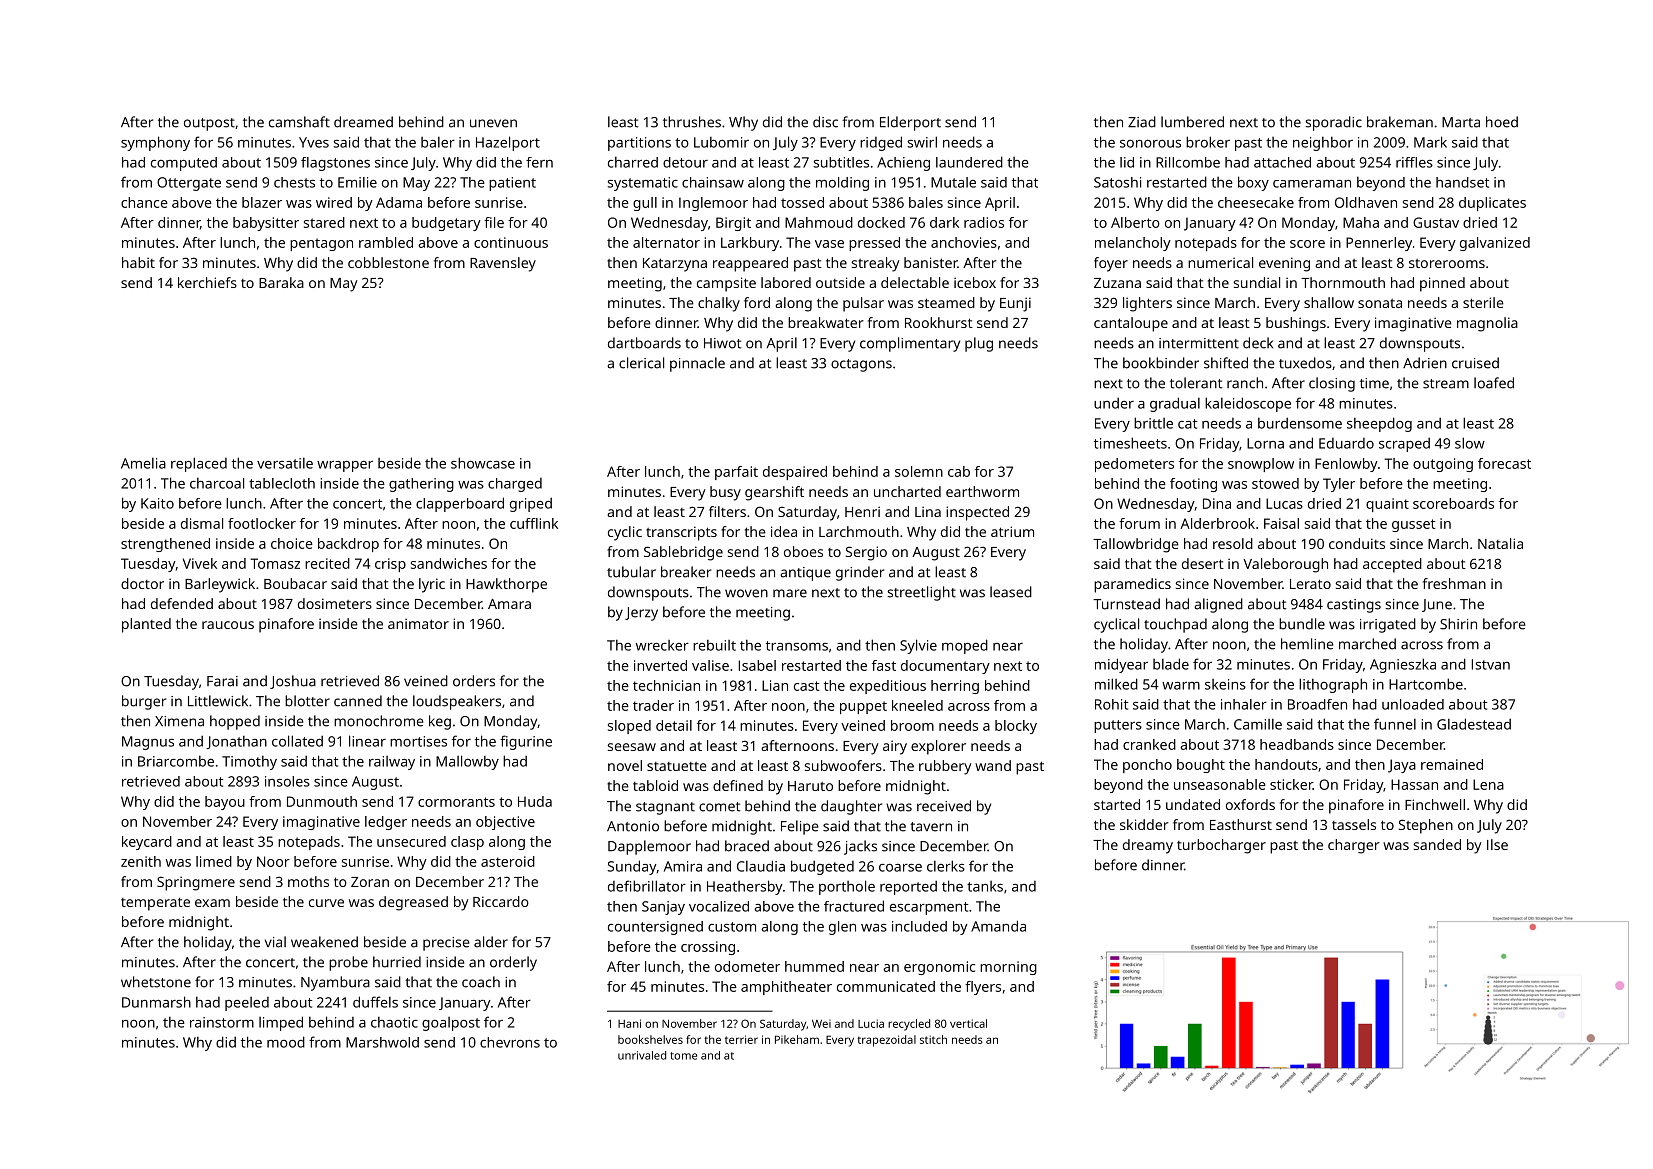 The height and width of the screenshot is (1169, 1653). What do you see at coordinates (1284, 503) in the screenshot?
I see `Lucas` at bounding box center [1284, 503].
